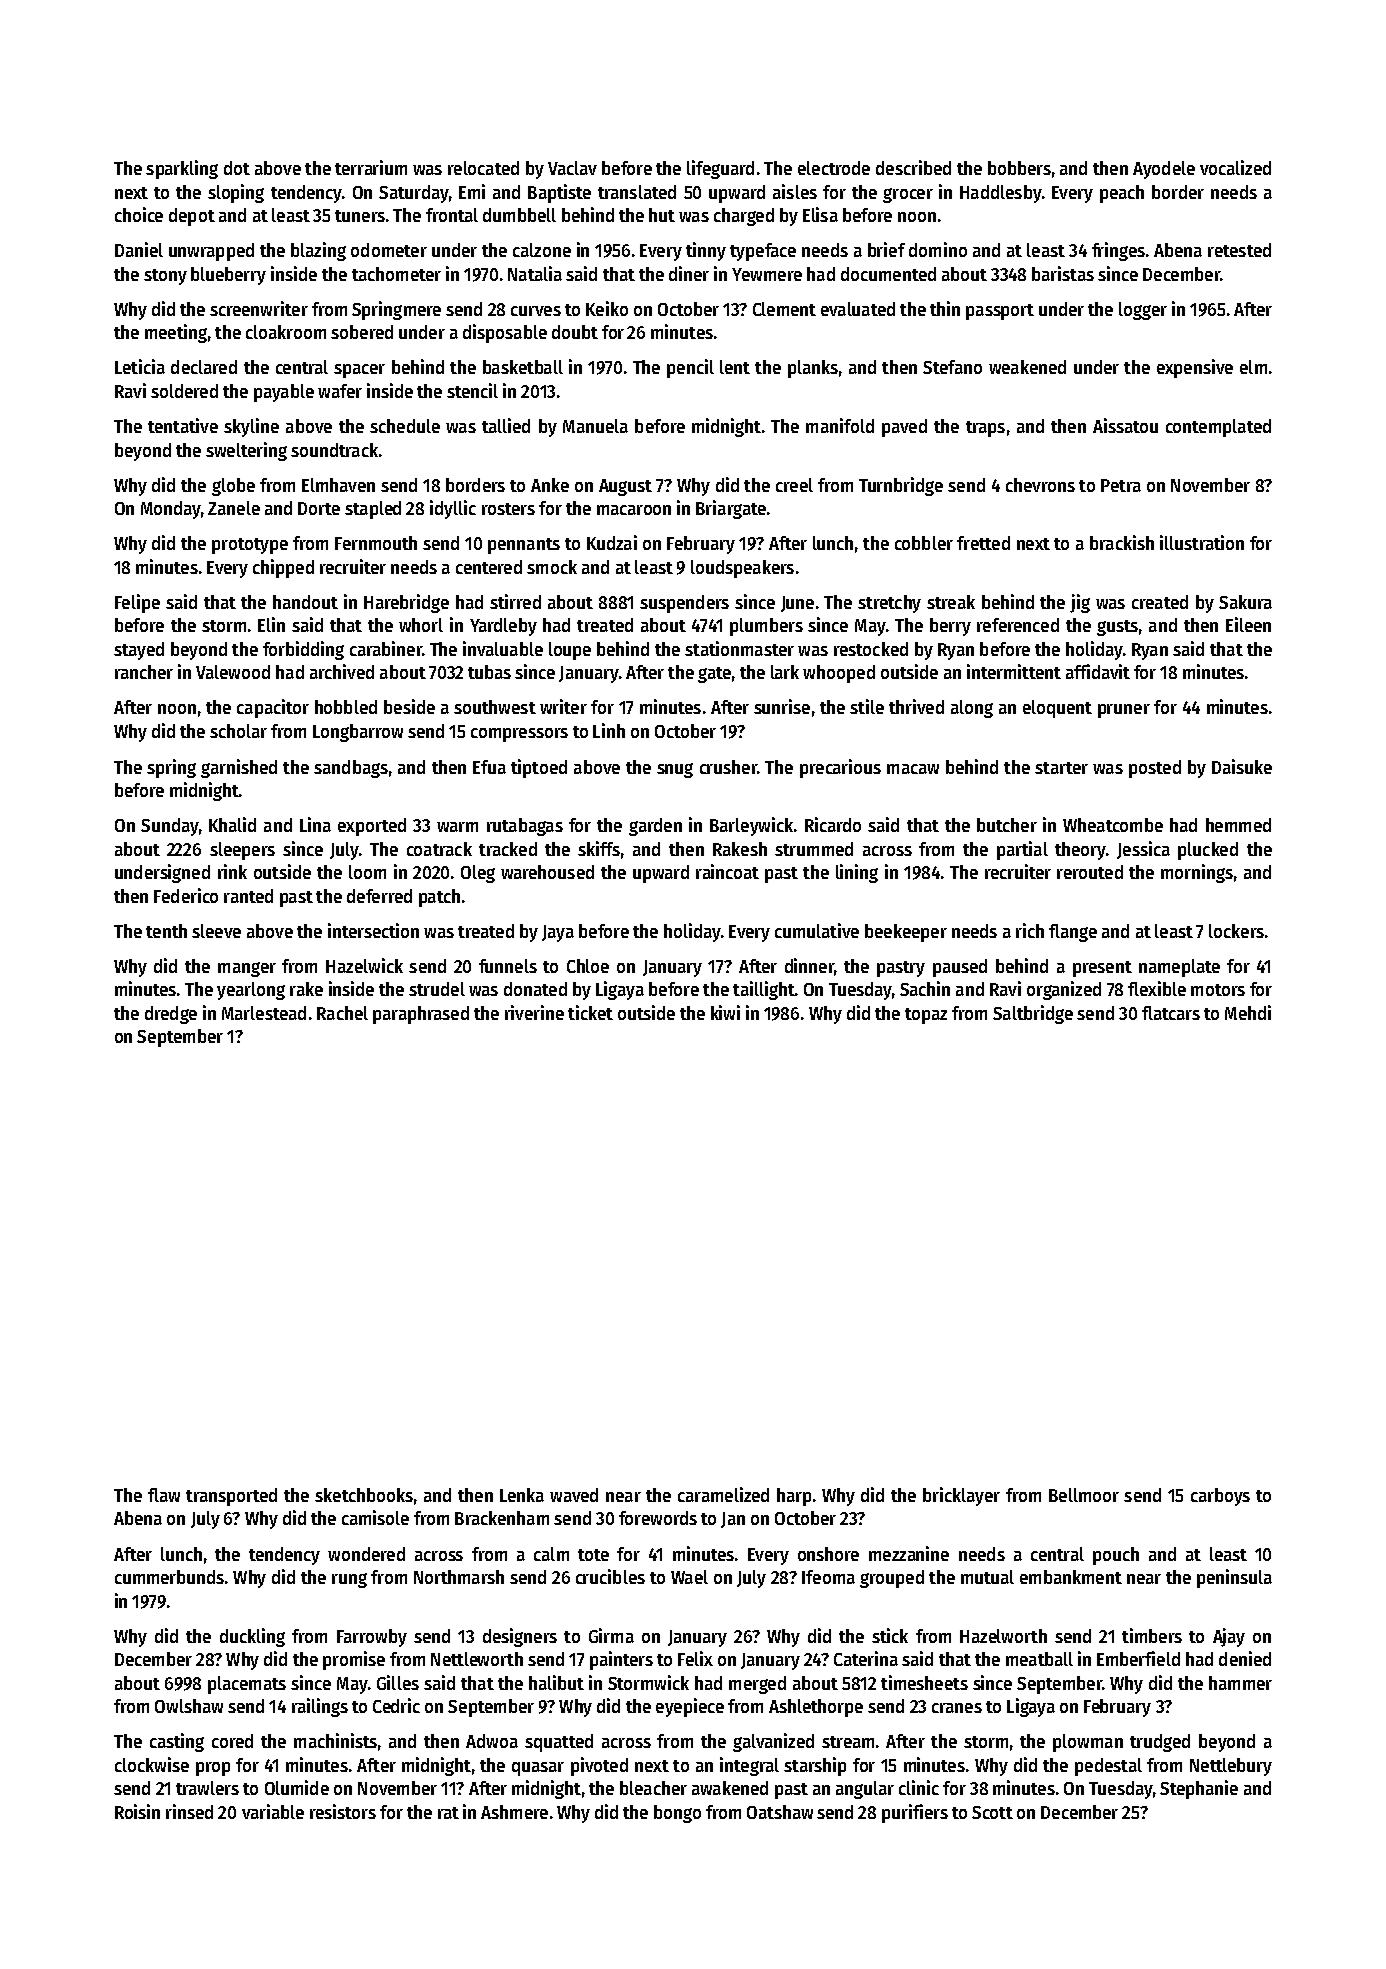 This image has width=1386, height=1969. I want to click on bricklayer, so click(961, 1496).
